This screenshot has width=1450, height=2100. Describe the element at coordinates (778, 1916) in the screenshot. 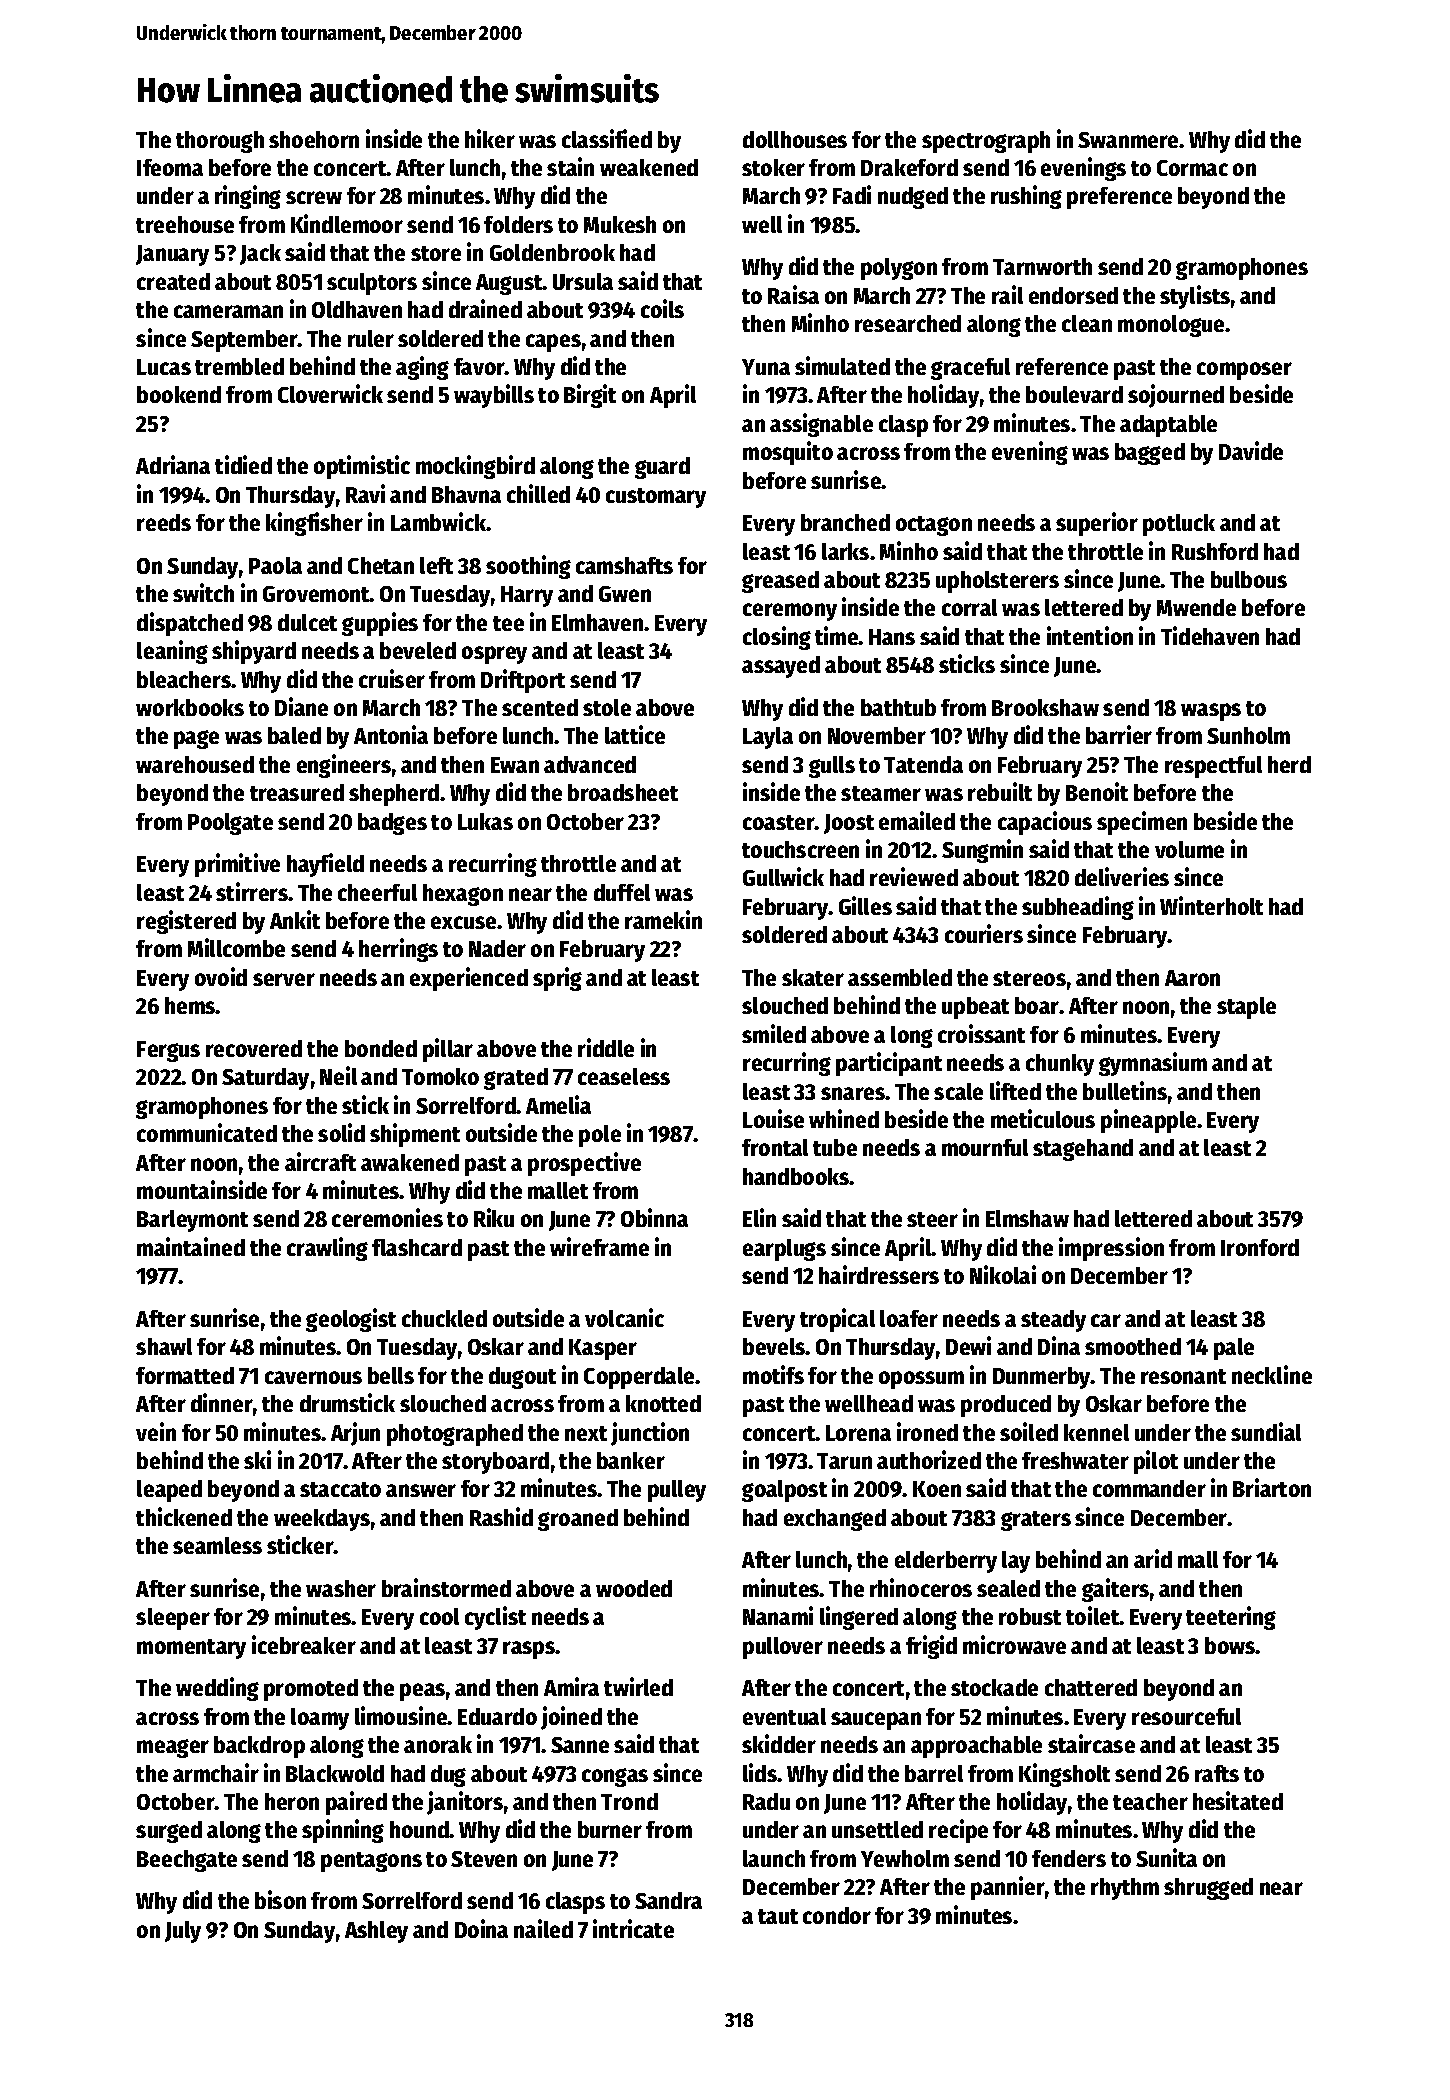

I see `taut` at that location.
